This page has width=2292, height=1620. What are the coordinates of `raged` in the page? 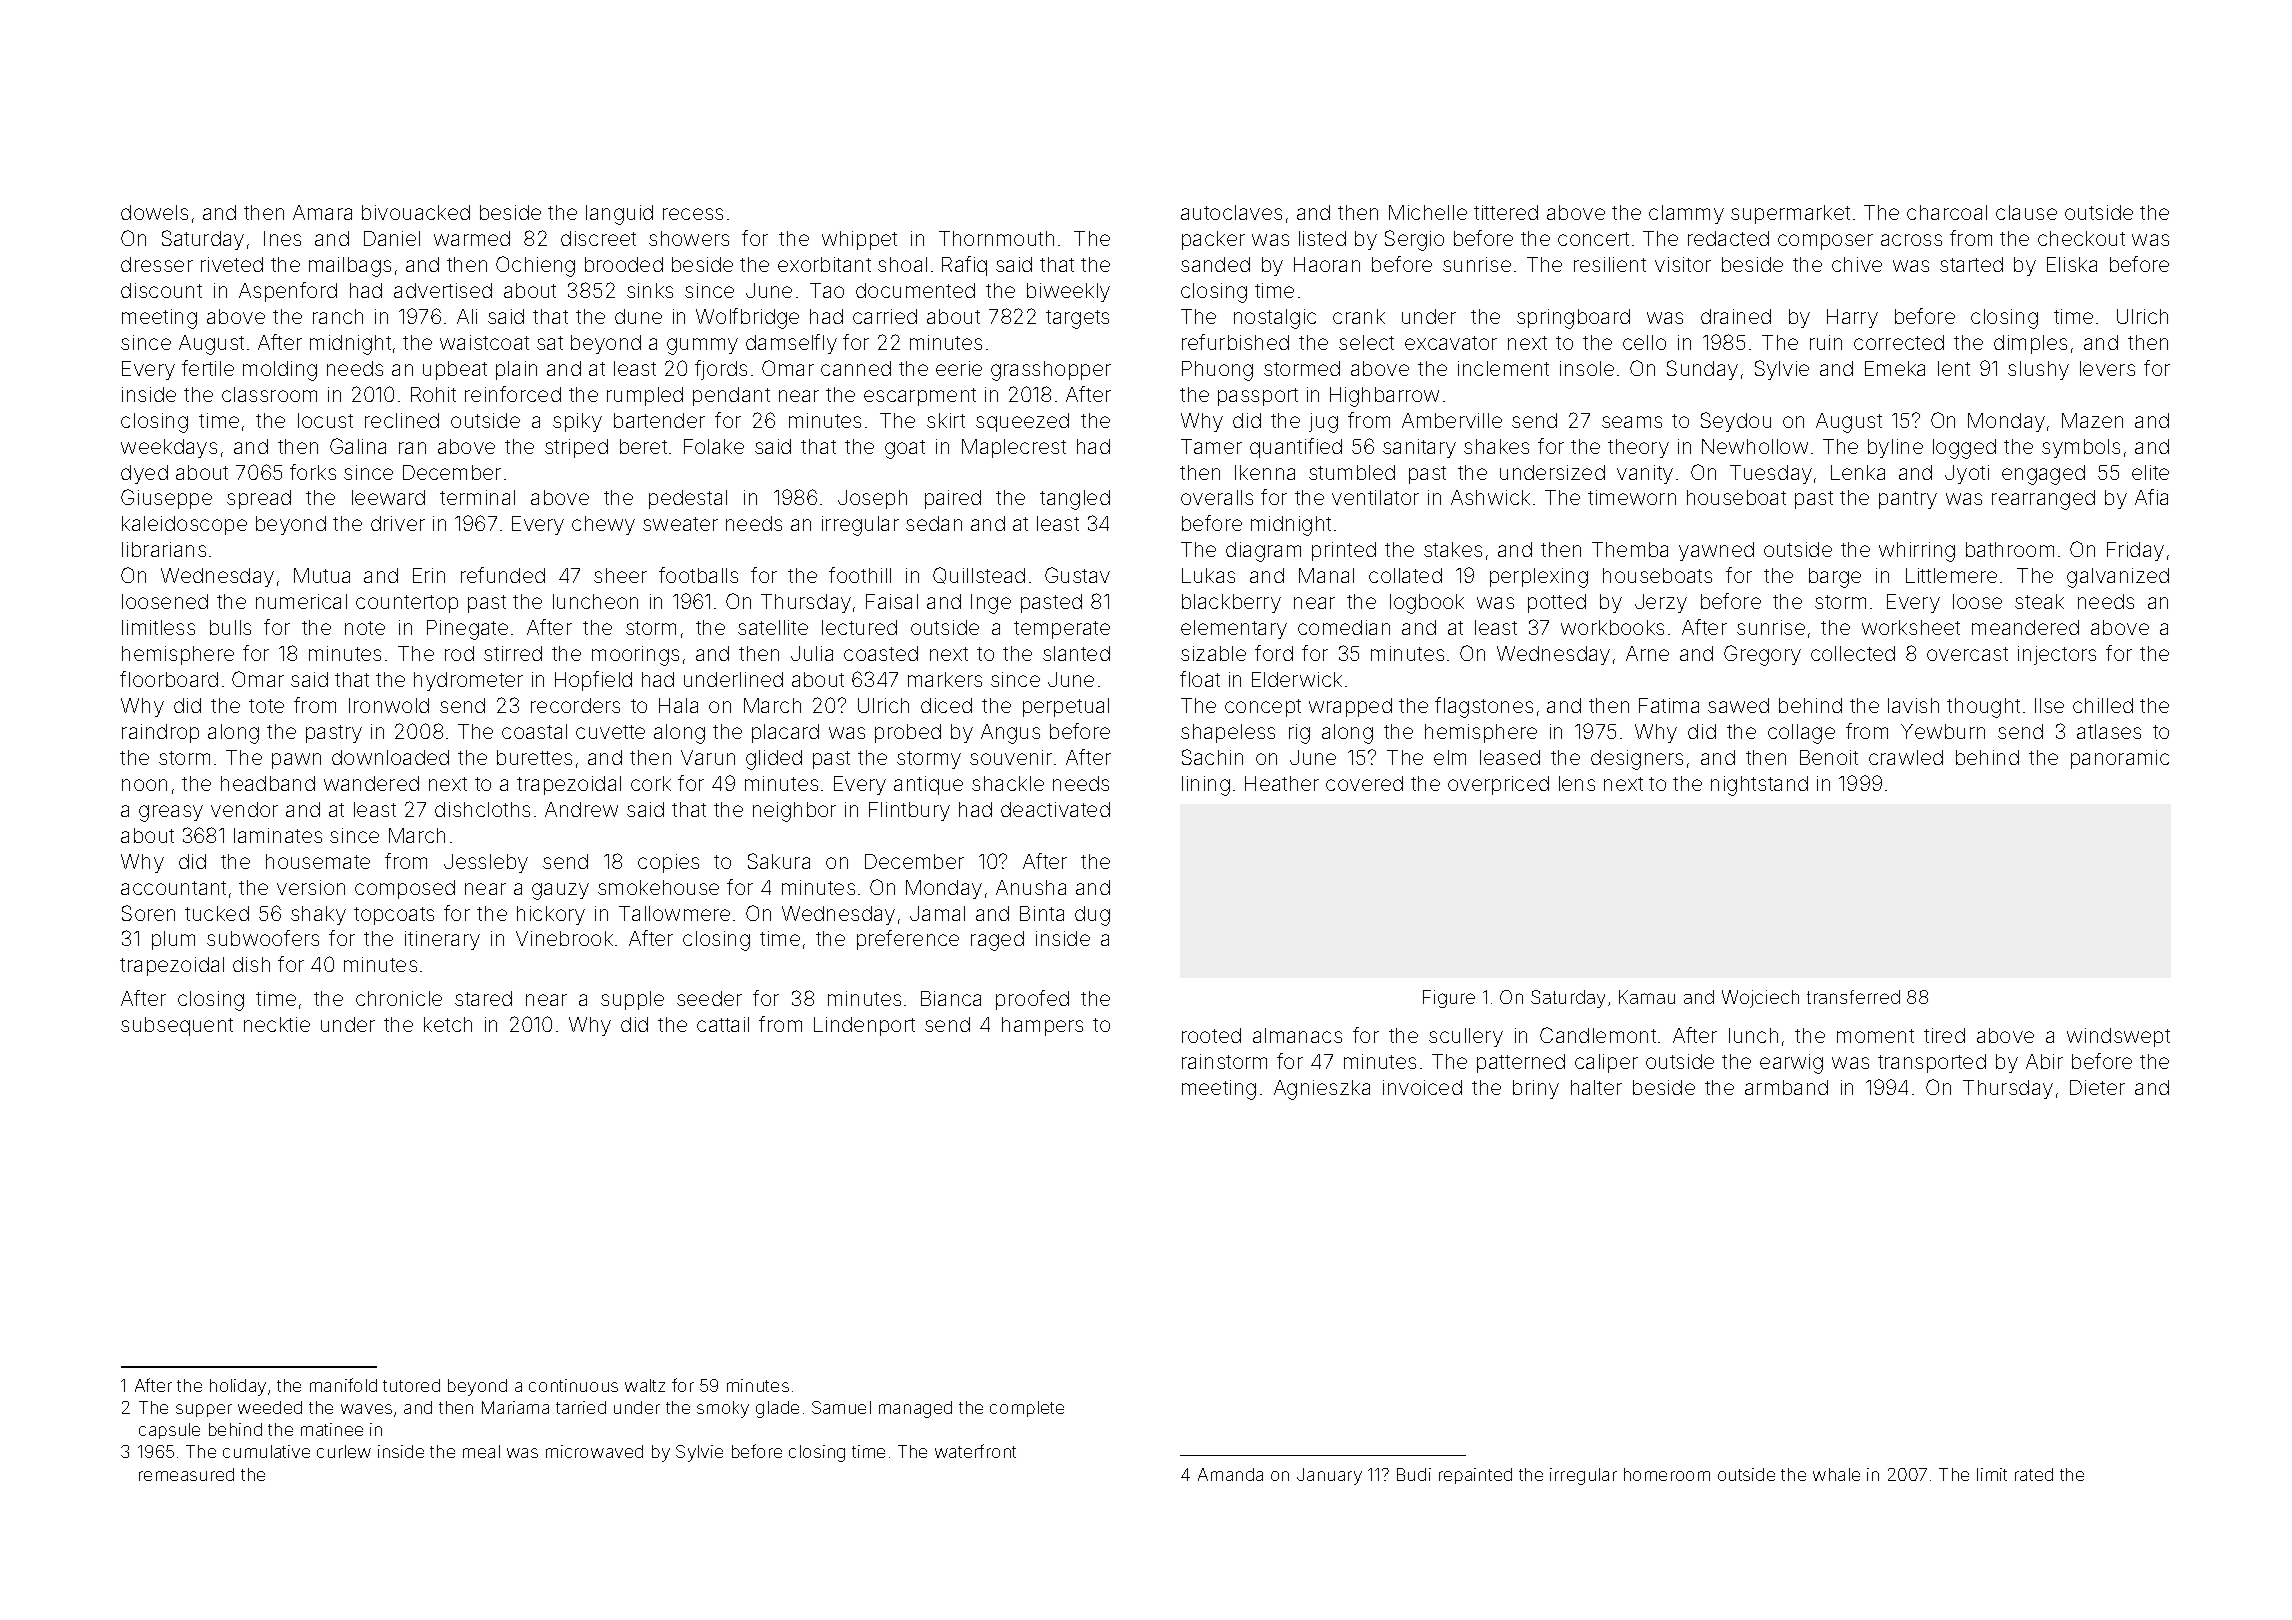 It's located at (997, 941).
